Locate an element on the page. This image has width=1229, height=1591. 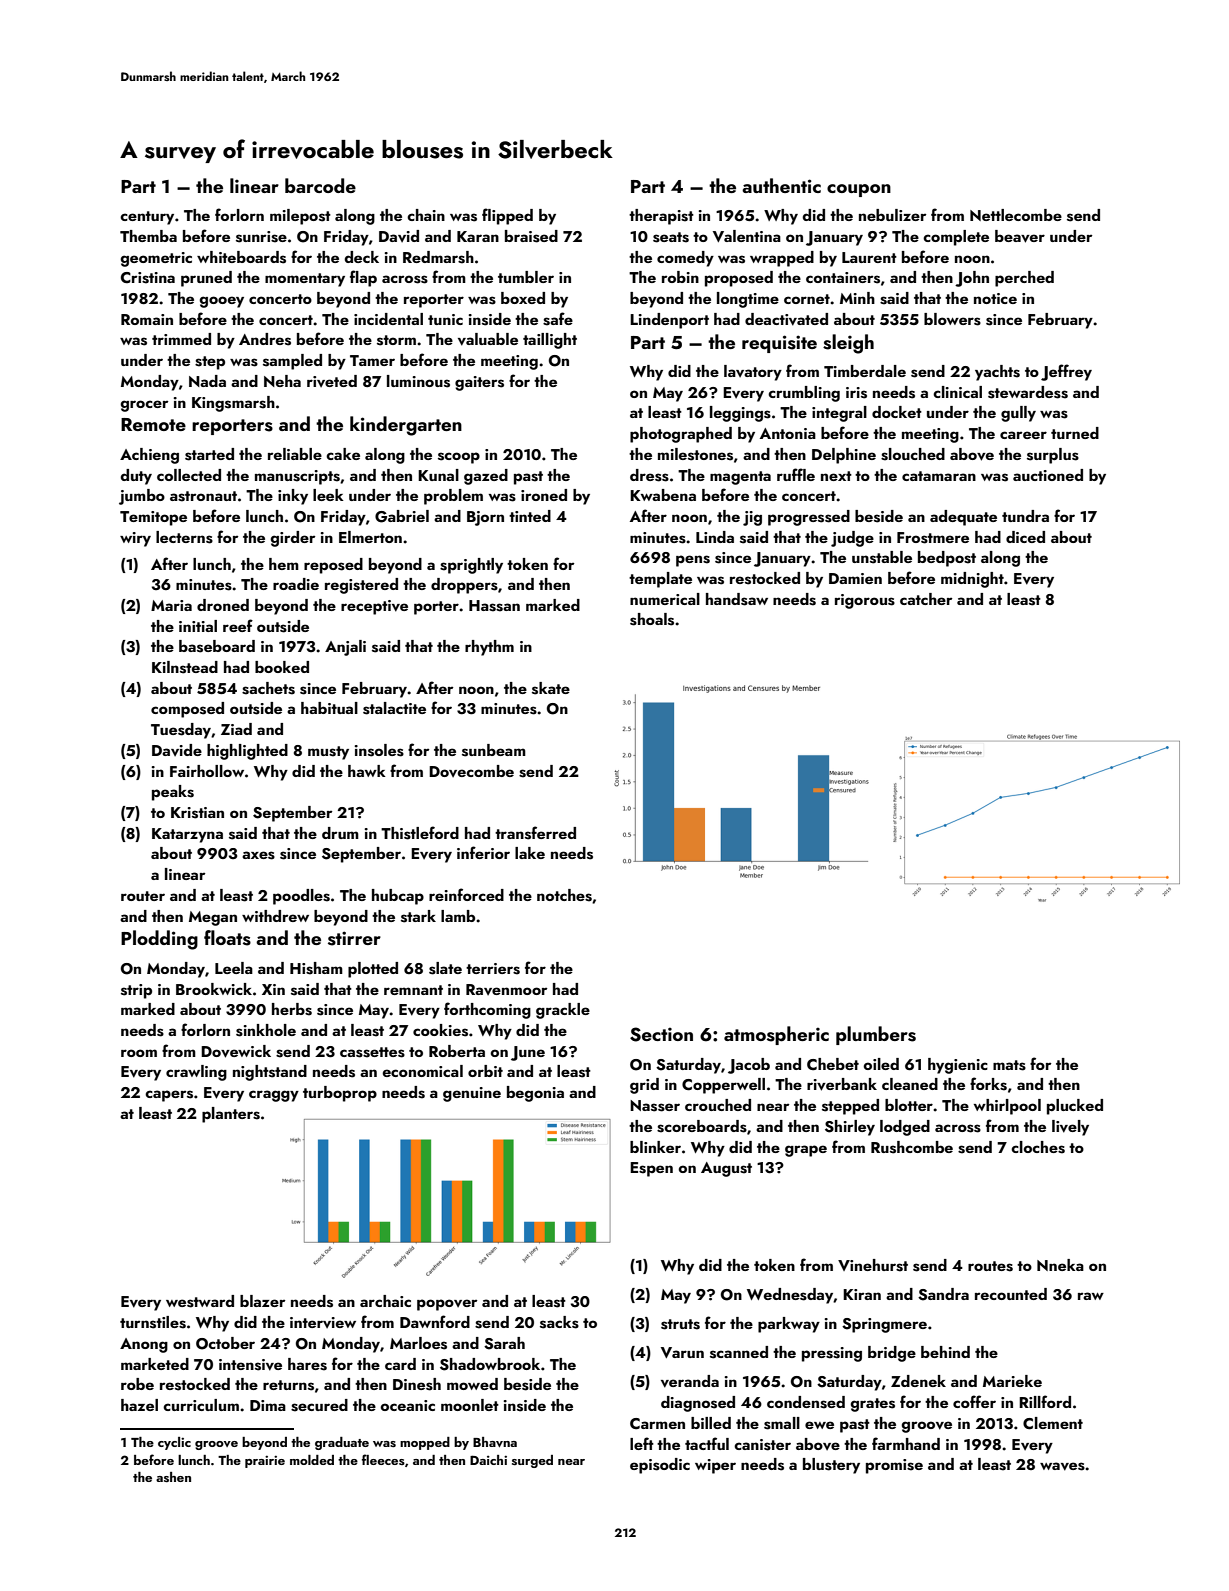
marketed is located at coordinates (155, 1364).
